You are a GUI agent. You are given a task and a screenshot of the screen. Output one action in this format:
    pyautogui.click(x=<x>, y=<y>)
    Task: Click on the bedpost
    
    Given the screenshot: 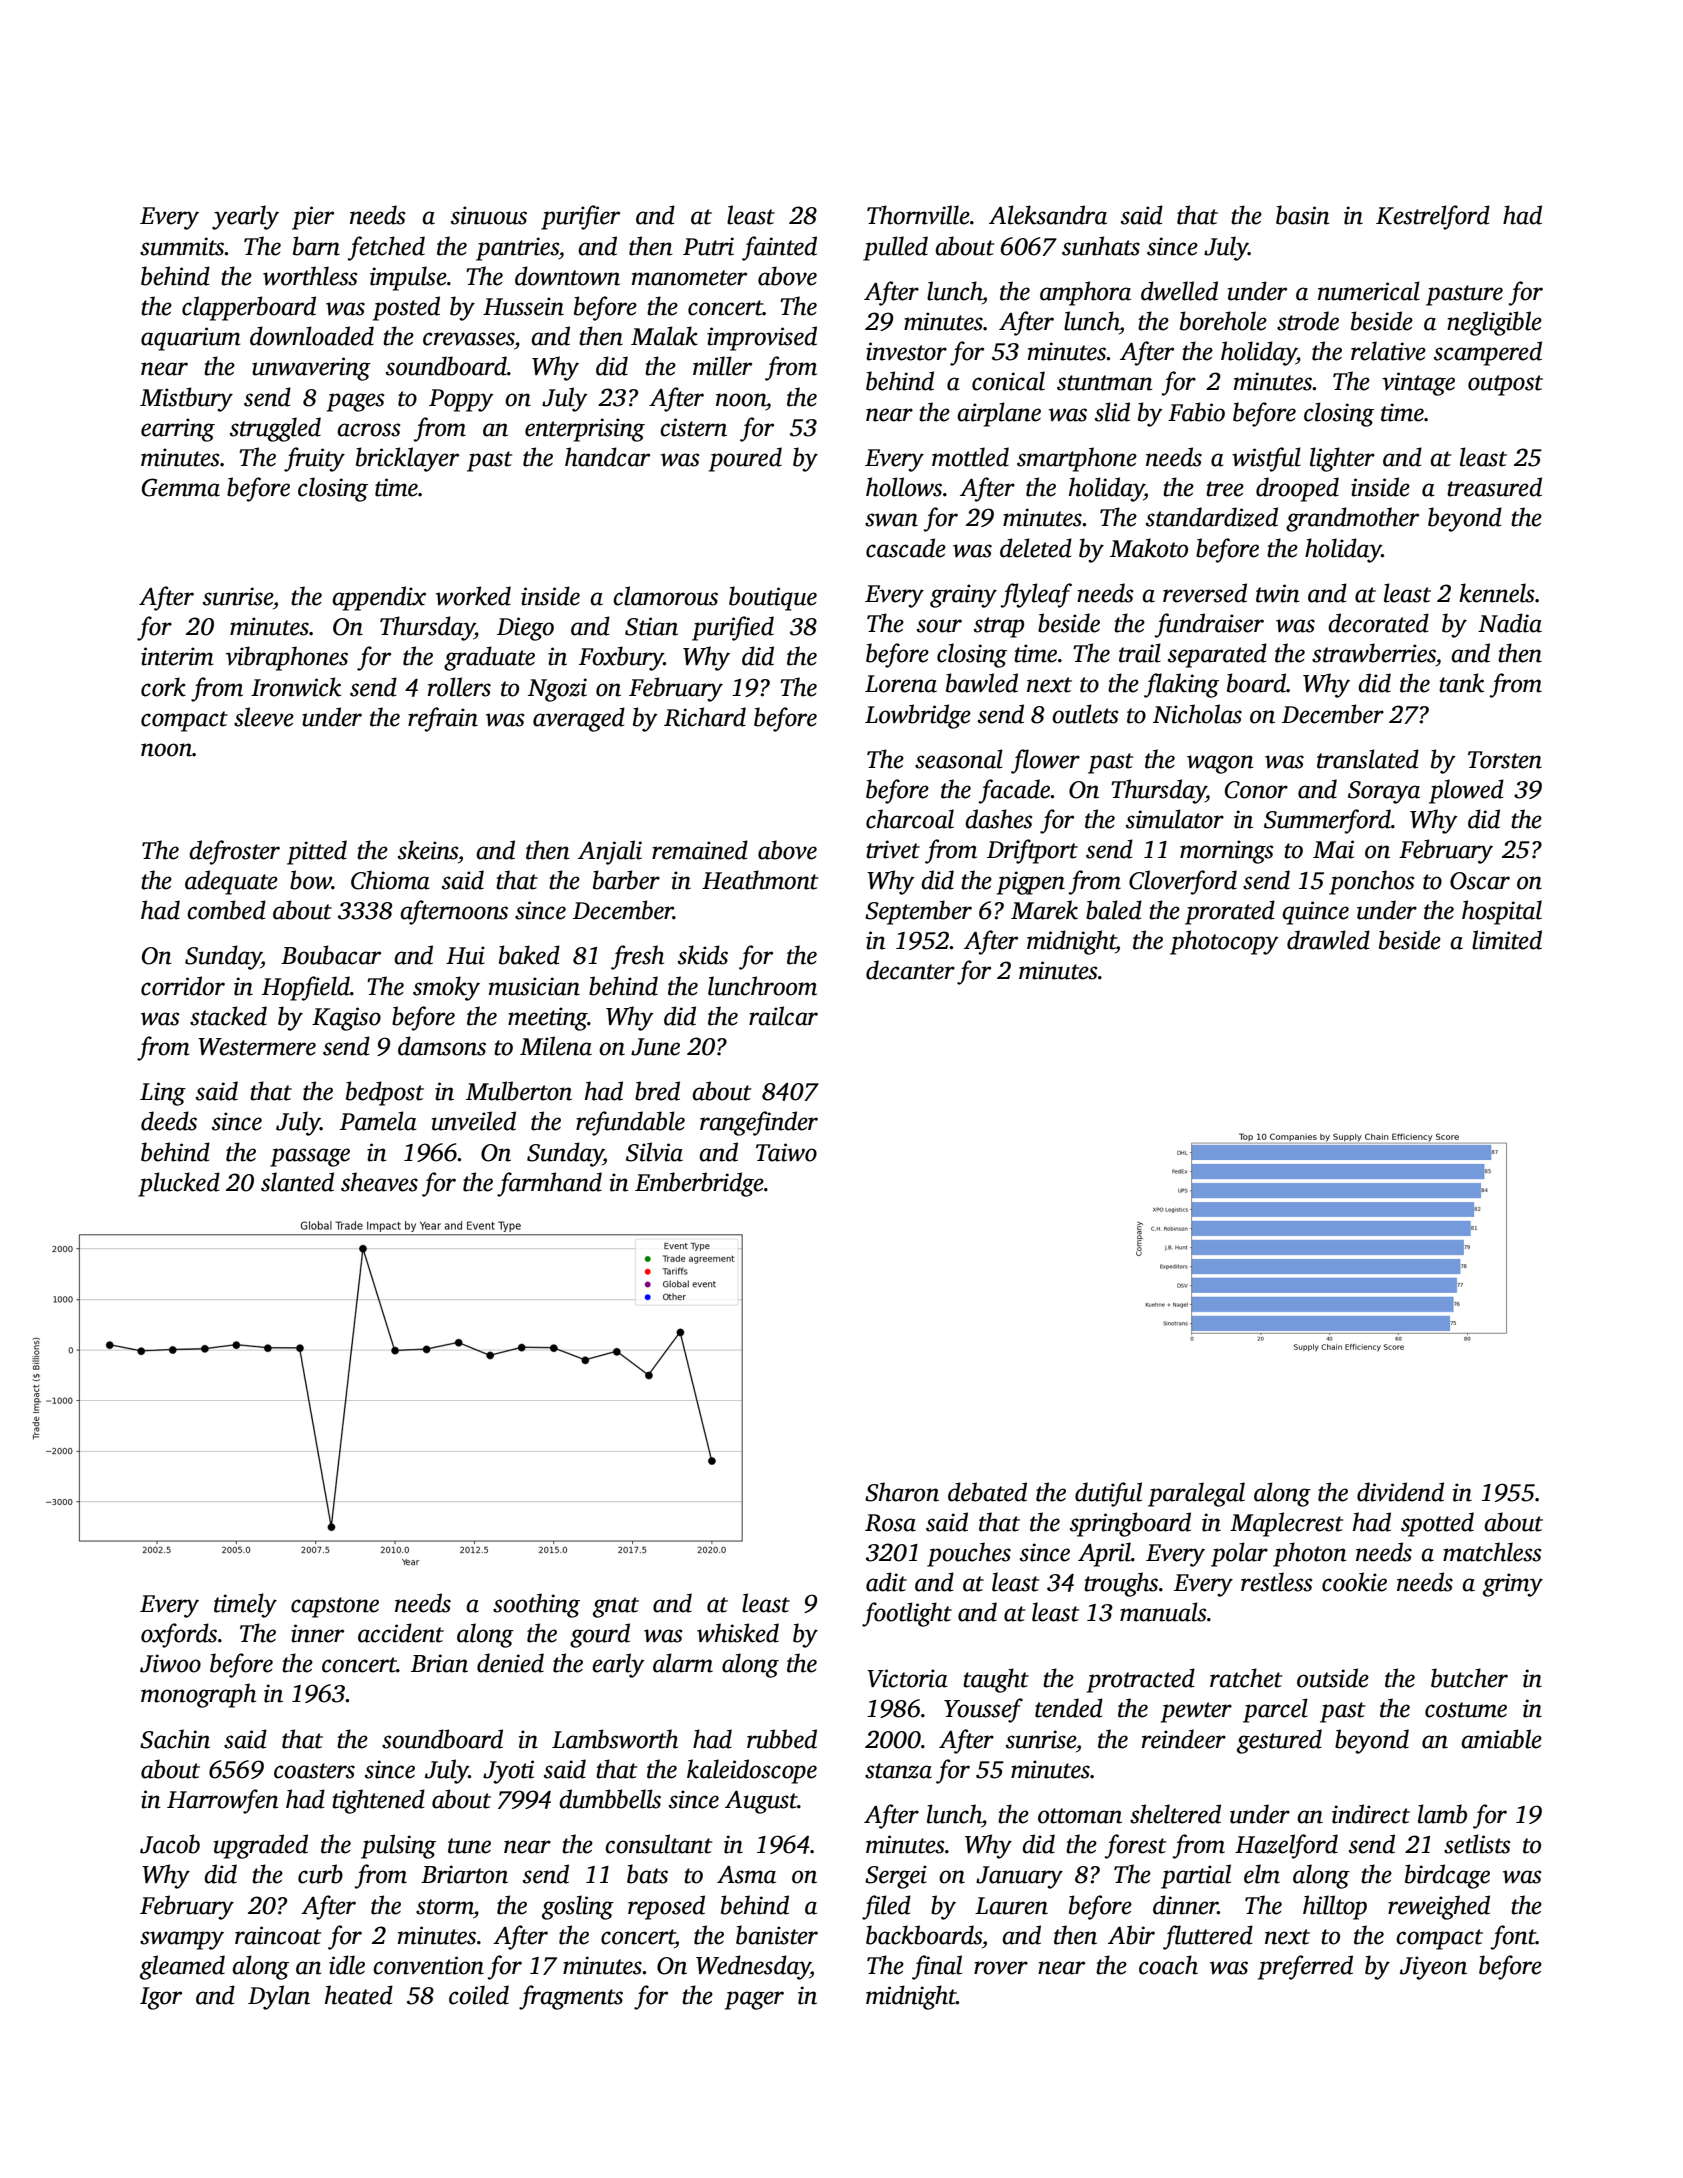 What is the action you would take?
    pyautogui.click(x=385, y=1093)
